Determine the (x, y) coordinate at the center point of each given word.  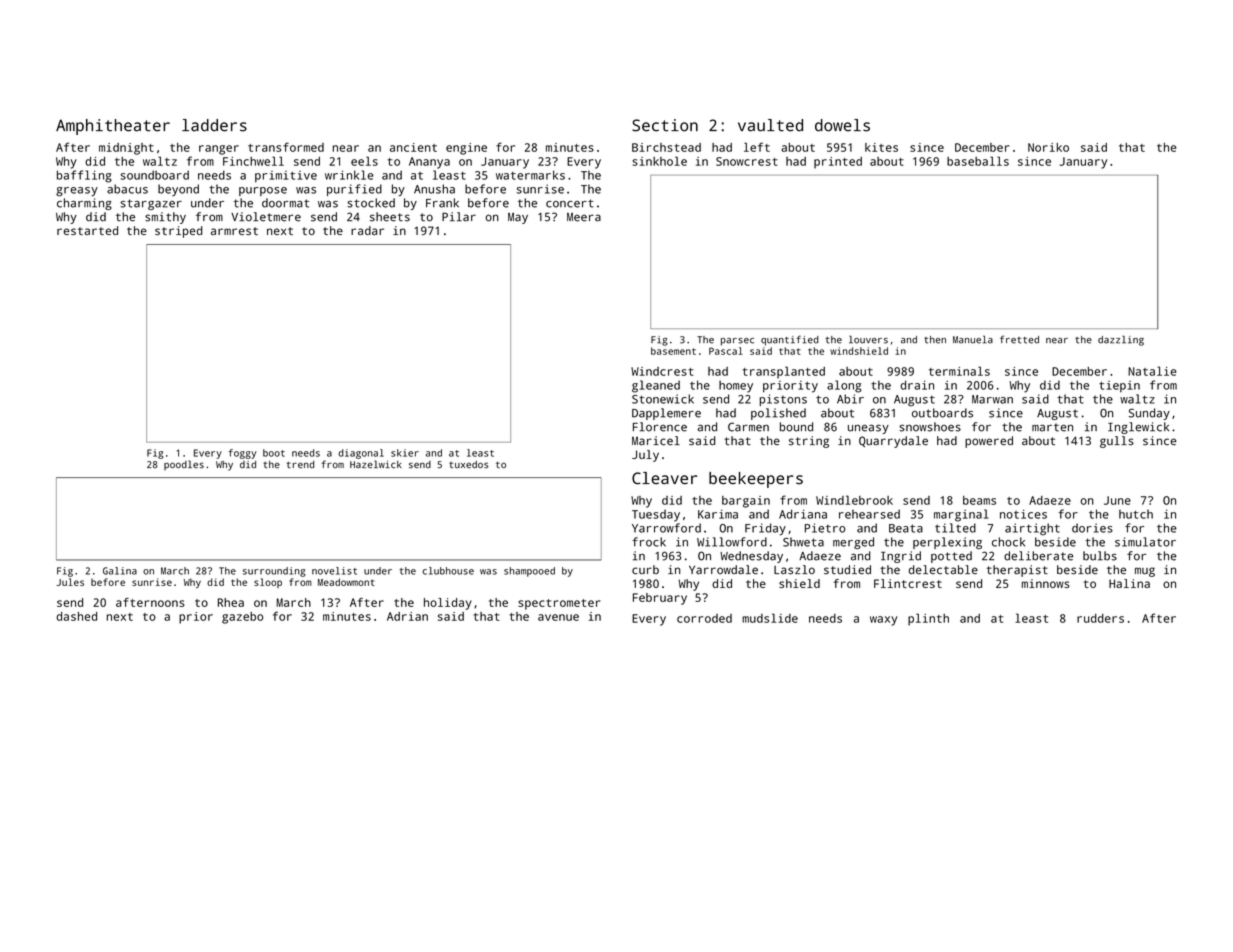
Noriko (1048, 147)
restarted (87, 230)
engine (466, 149)
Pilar (459, 217)
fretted (1019, 339)
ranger (219, 150)
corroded (704, 618)
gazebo (242, 618)
